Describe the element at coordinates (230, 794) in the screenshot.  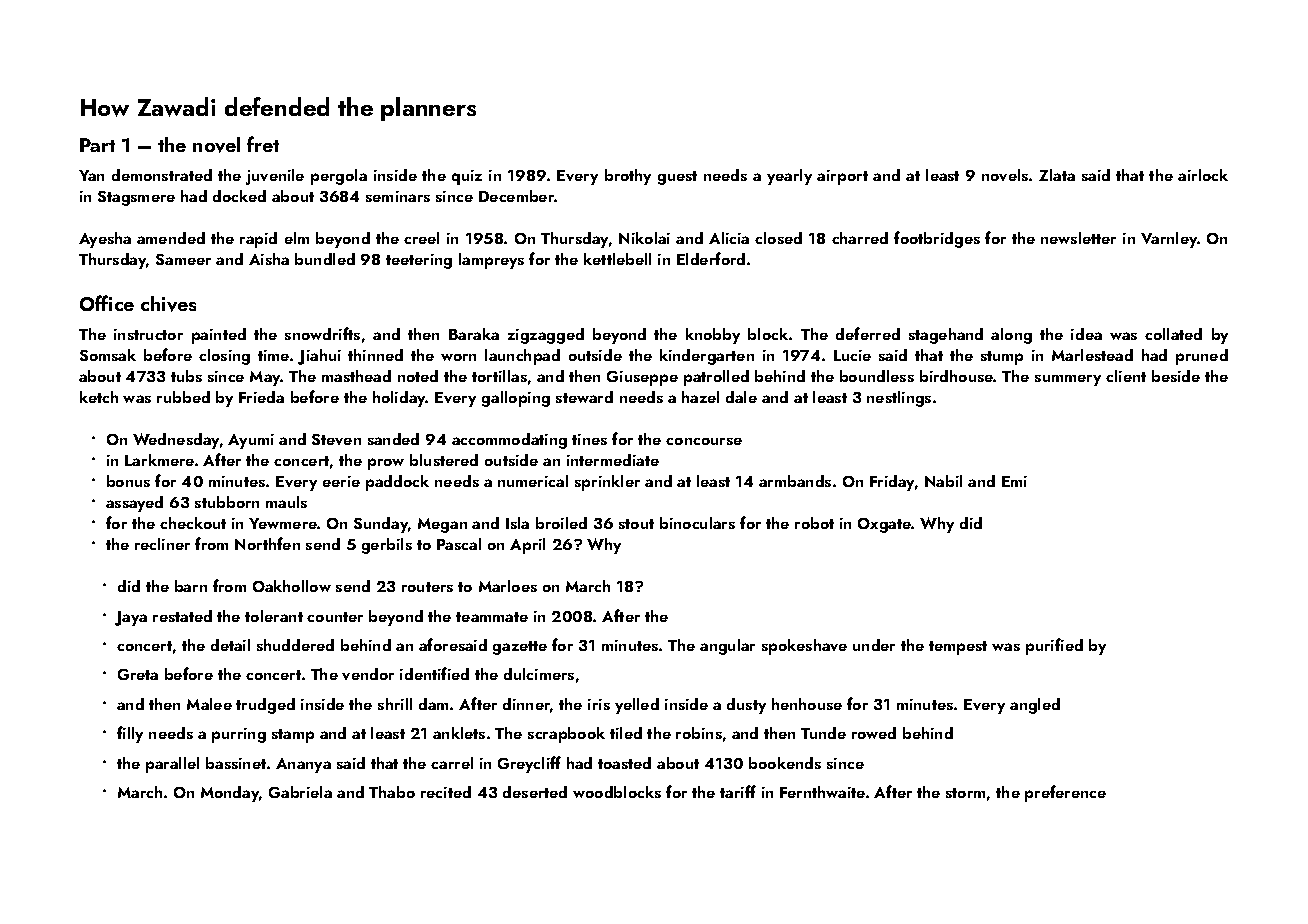
I see `Monday` at that location.
